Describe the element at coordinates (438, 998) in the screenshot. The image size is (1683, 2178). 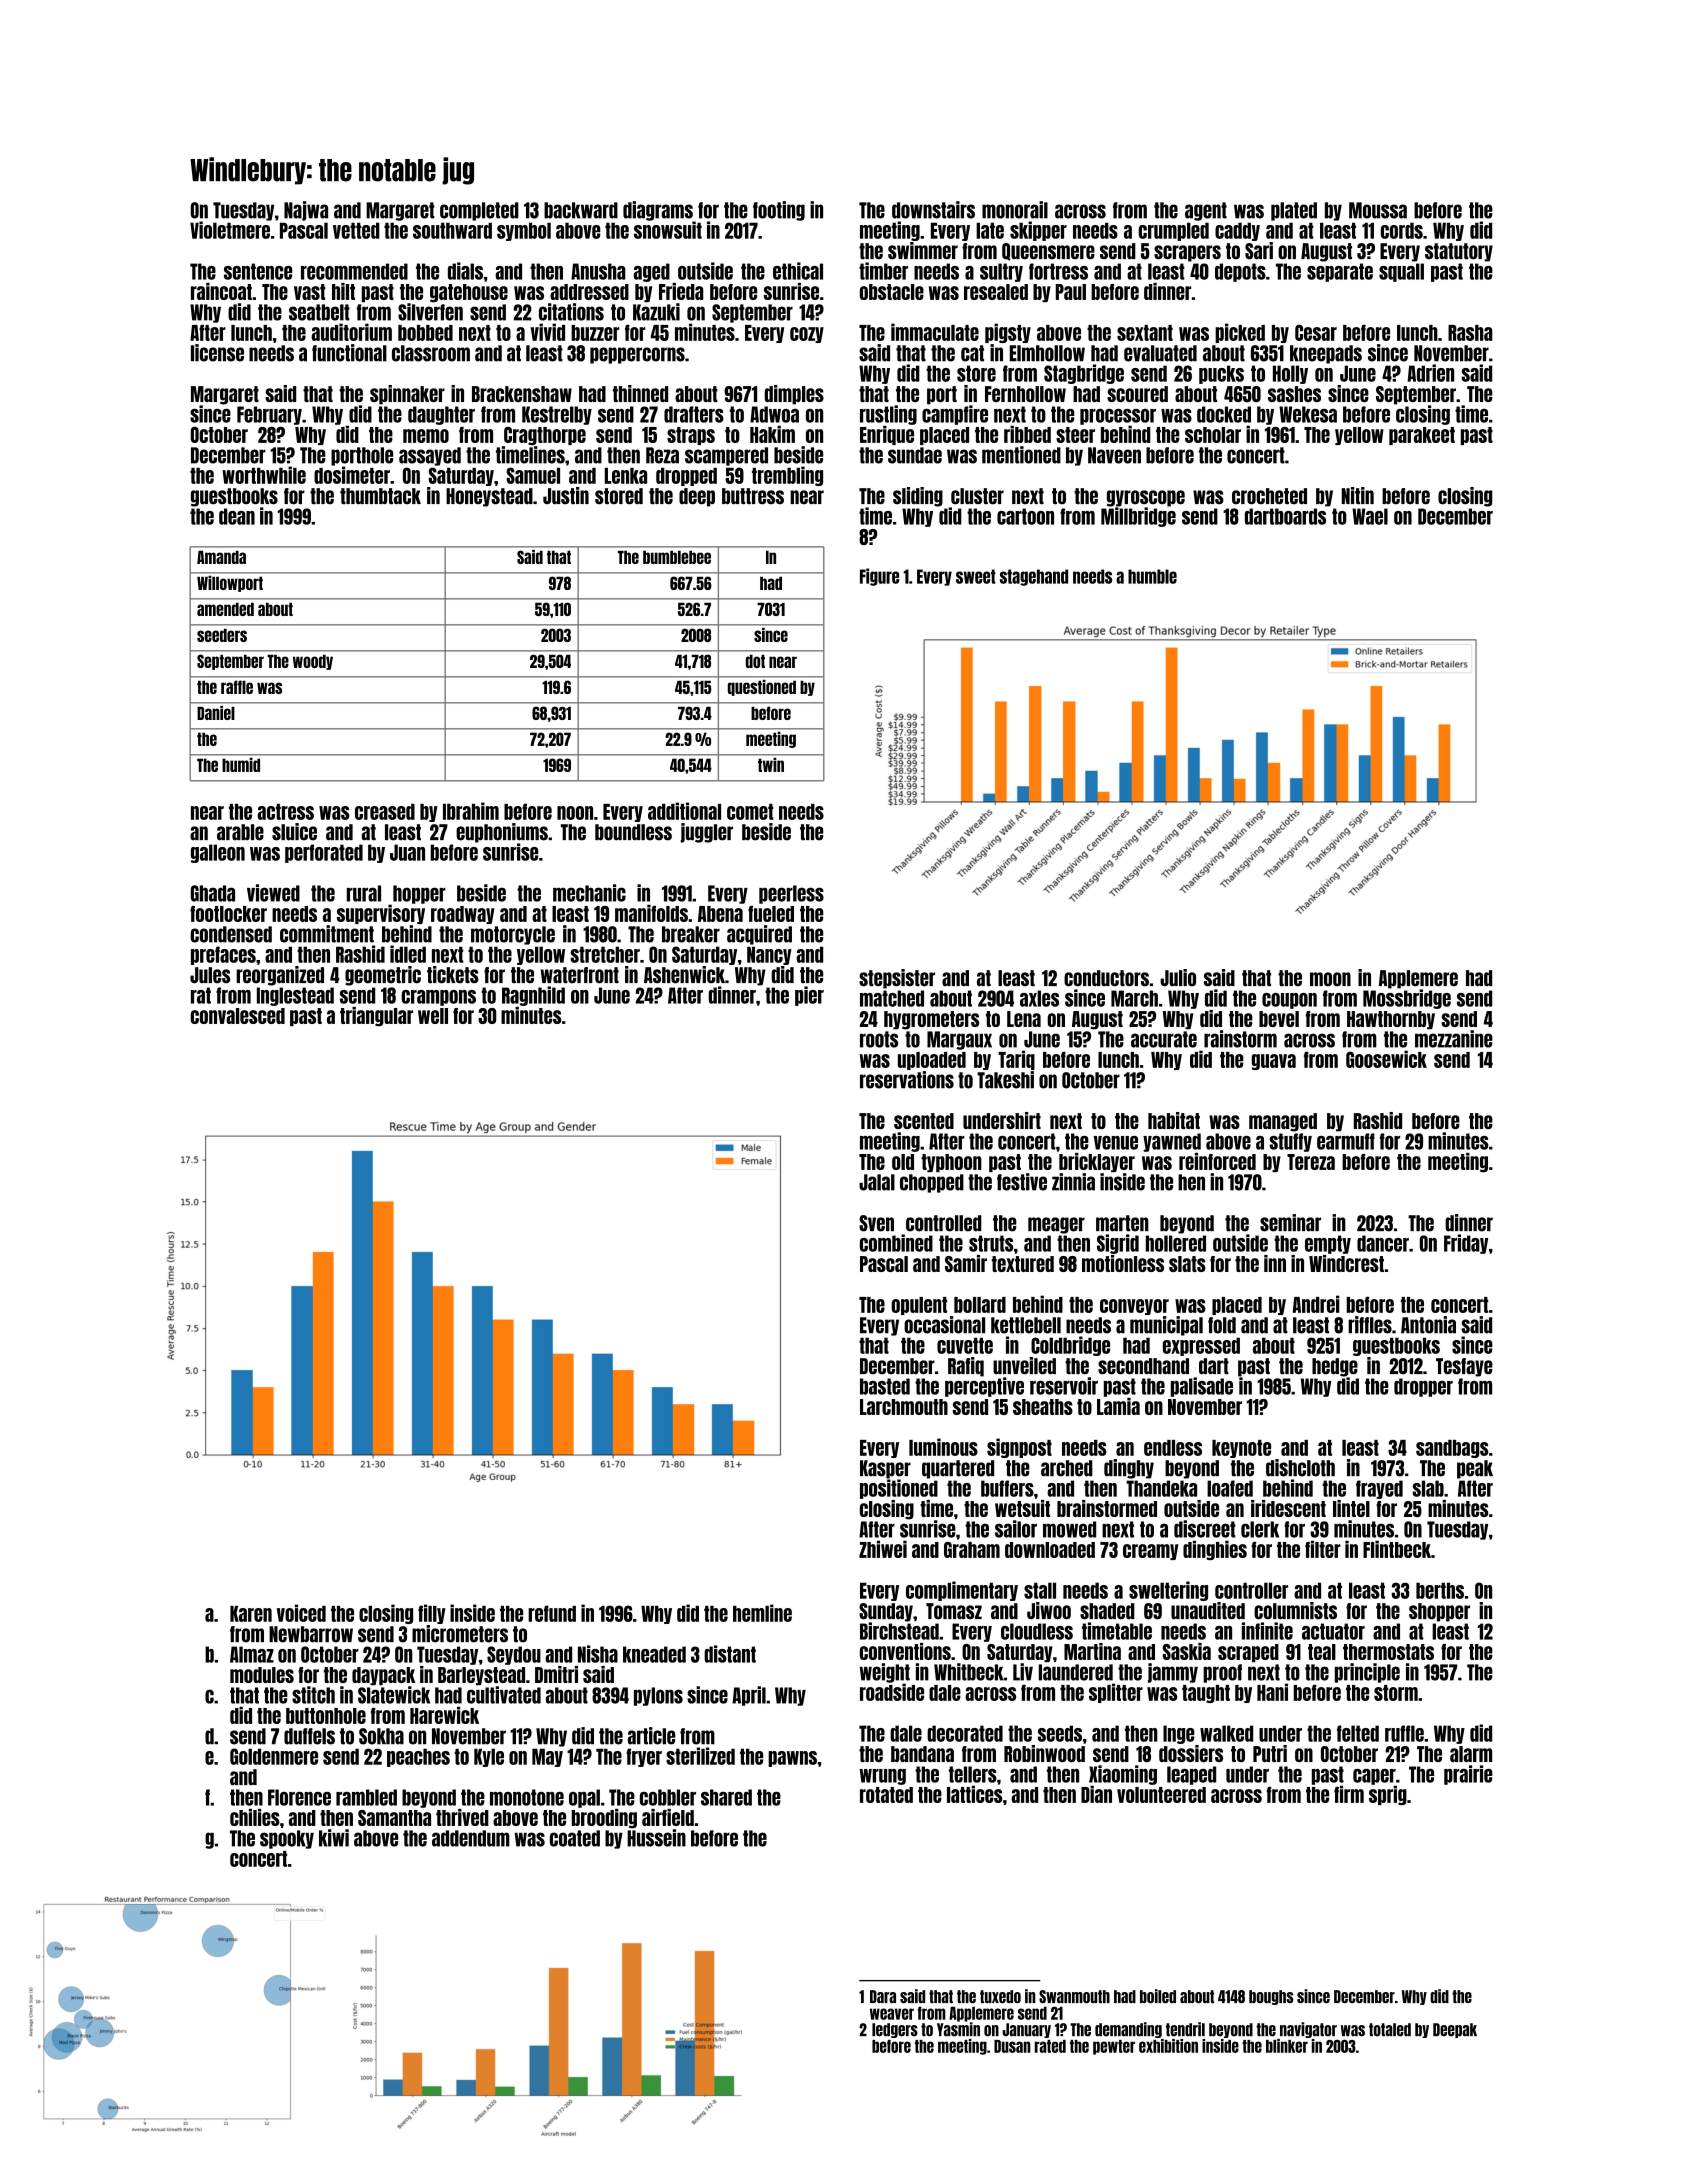
I see `crampons` at that location.
